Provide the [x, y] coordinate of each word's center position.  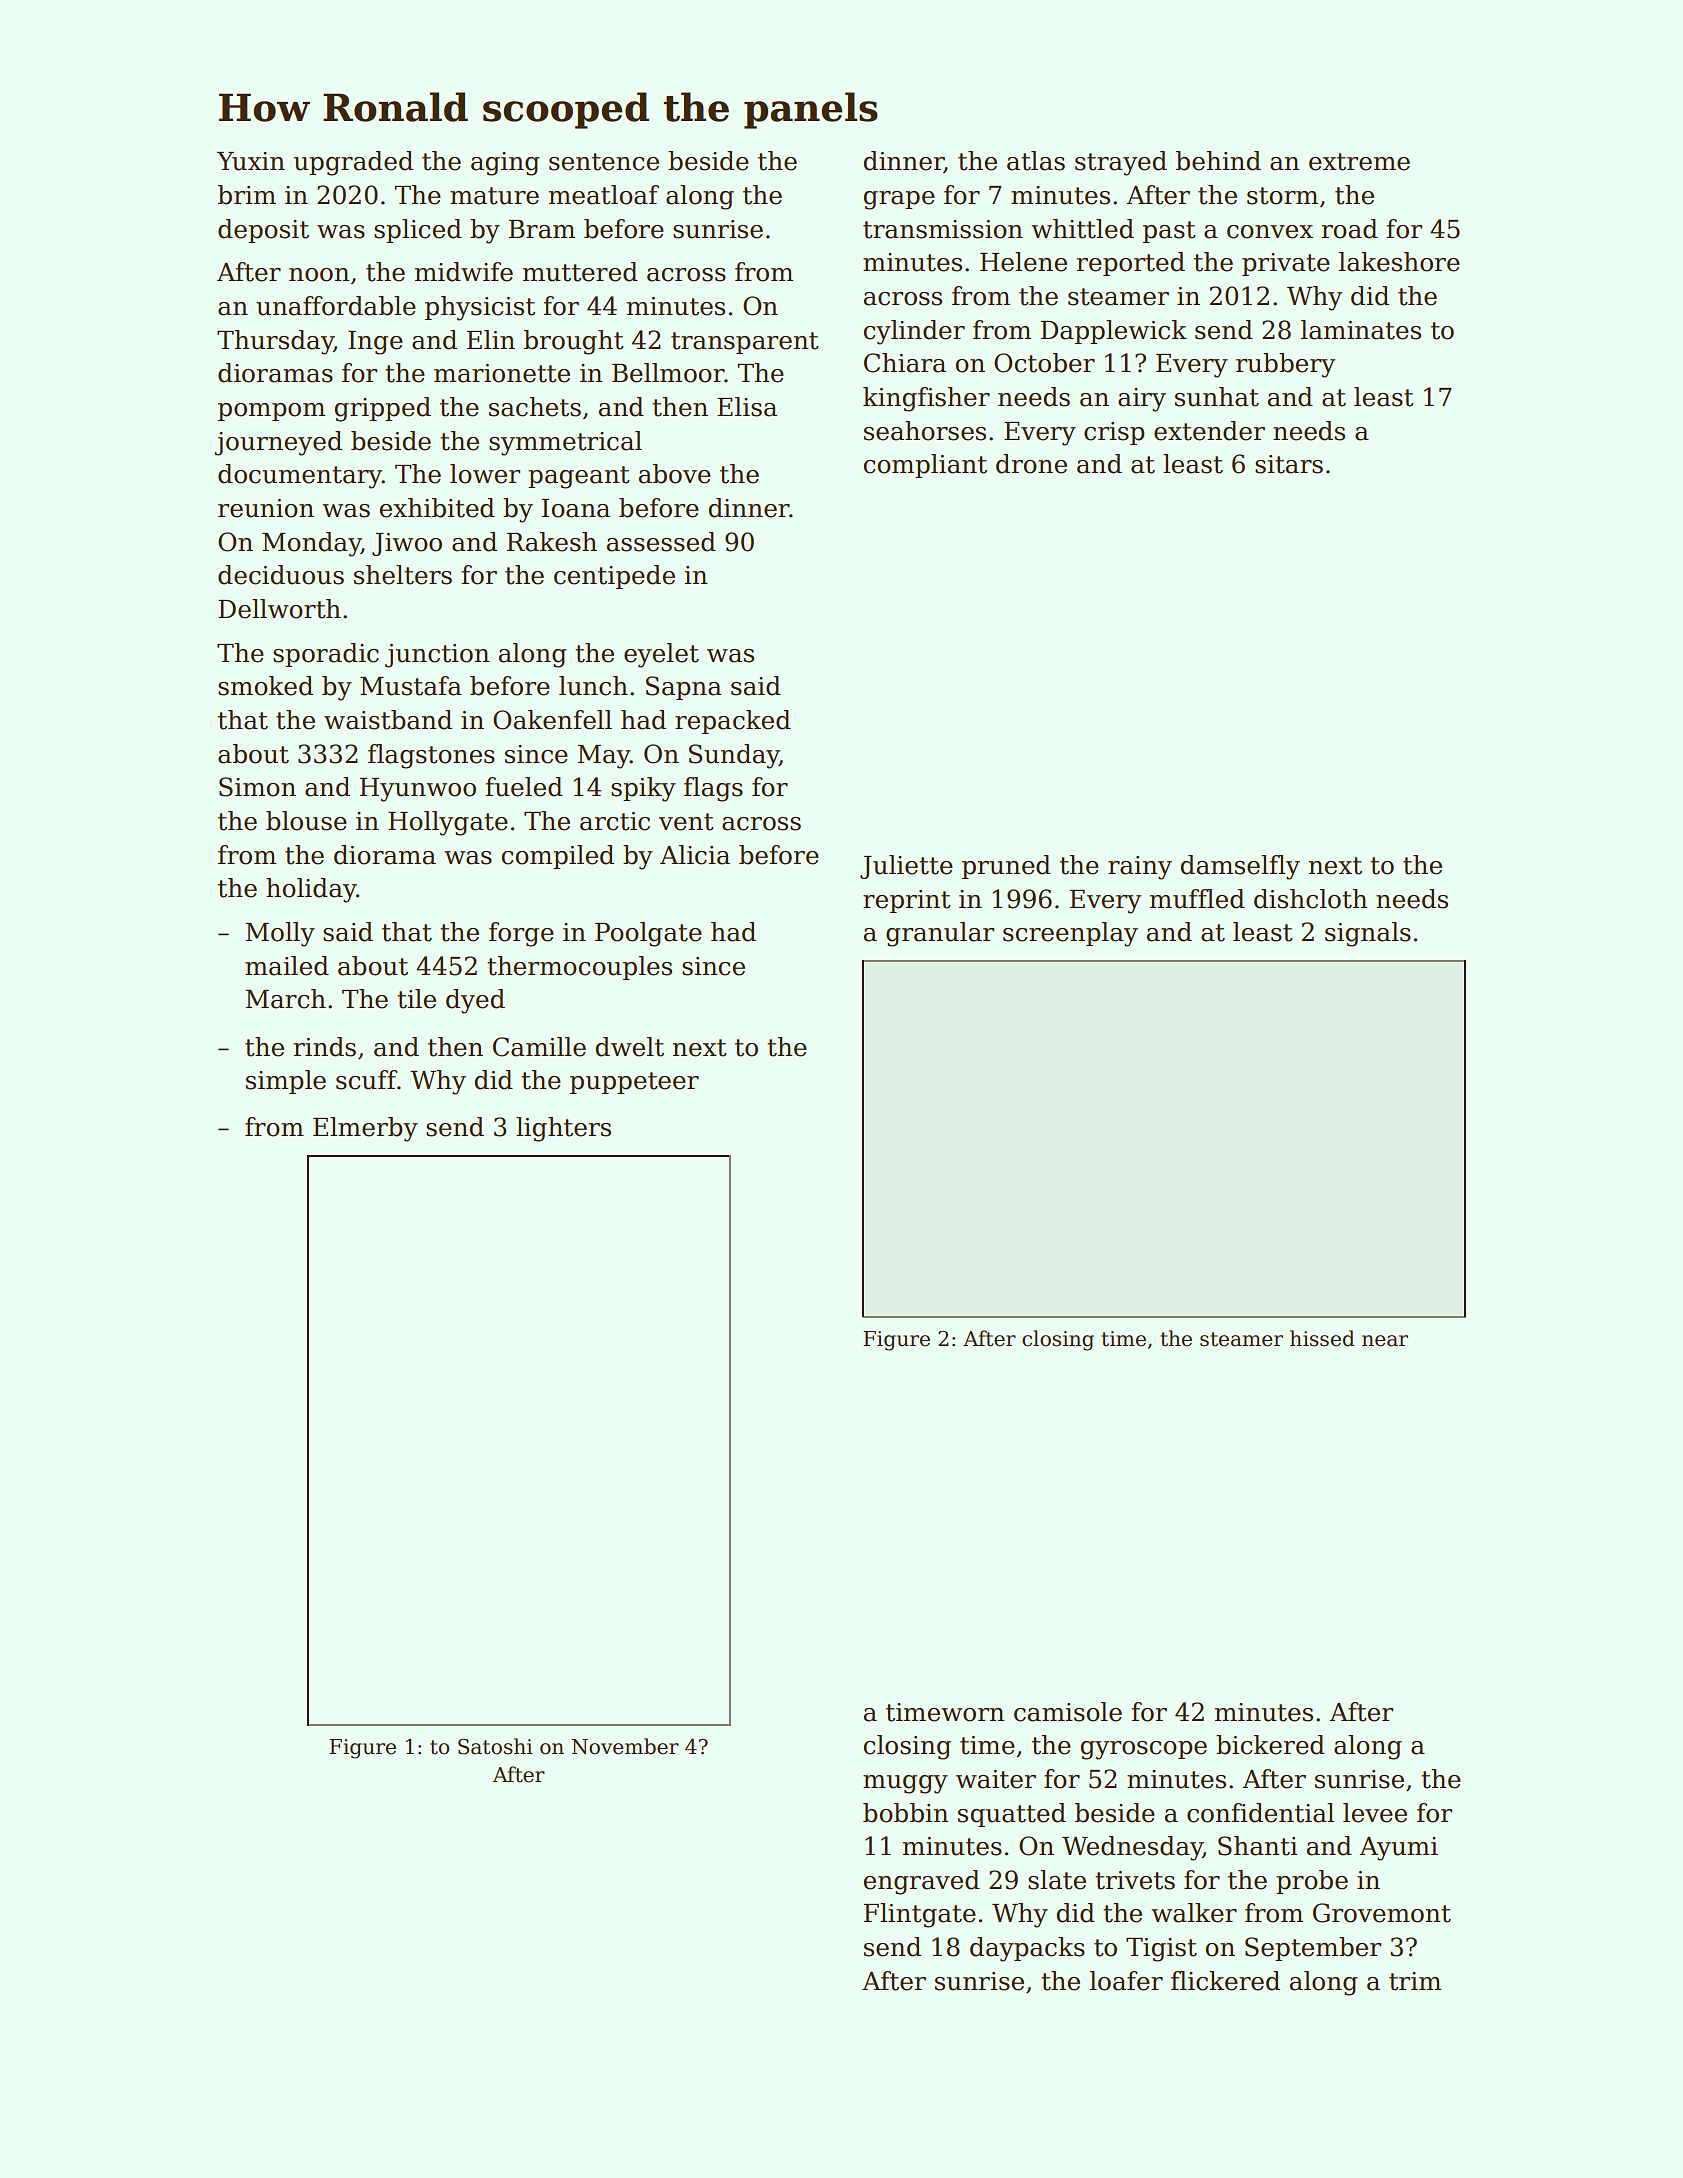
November [625, 1746]
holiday [311, 890]
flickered [1225, 1981]
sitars [1289, 464]
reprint [907, 901]
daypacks [1027, 1949]
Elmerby [365, 1129]
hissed [1322, 1338]
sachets [535, 407]
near [1385, 1341]
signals [1368, 934]
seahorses [925, 431]
